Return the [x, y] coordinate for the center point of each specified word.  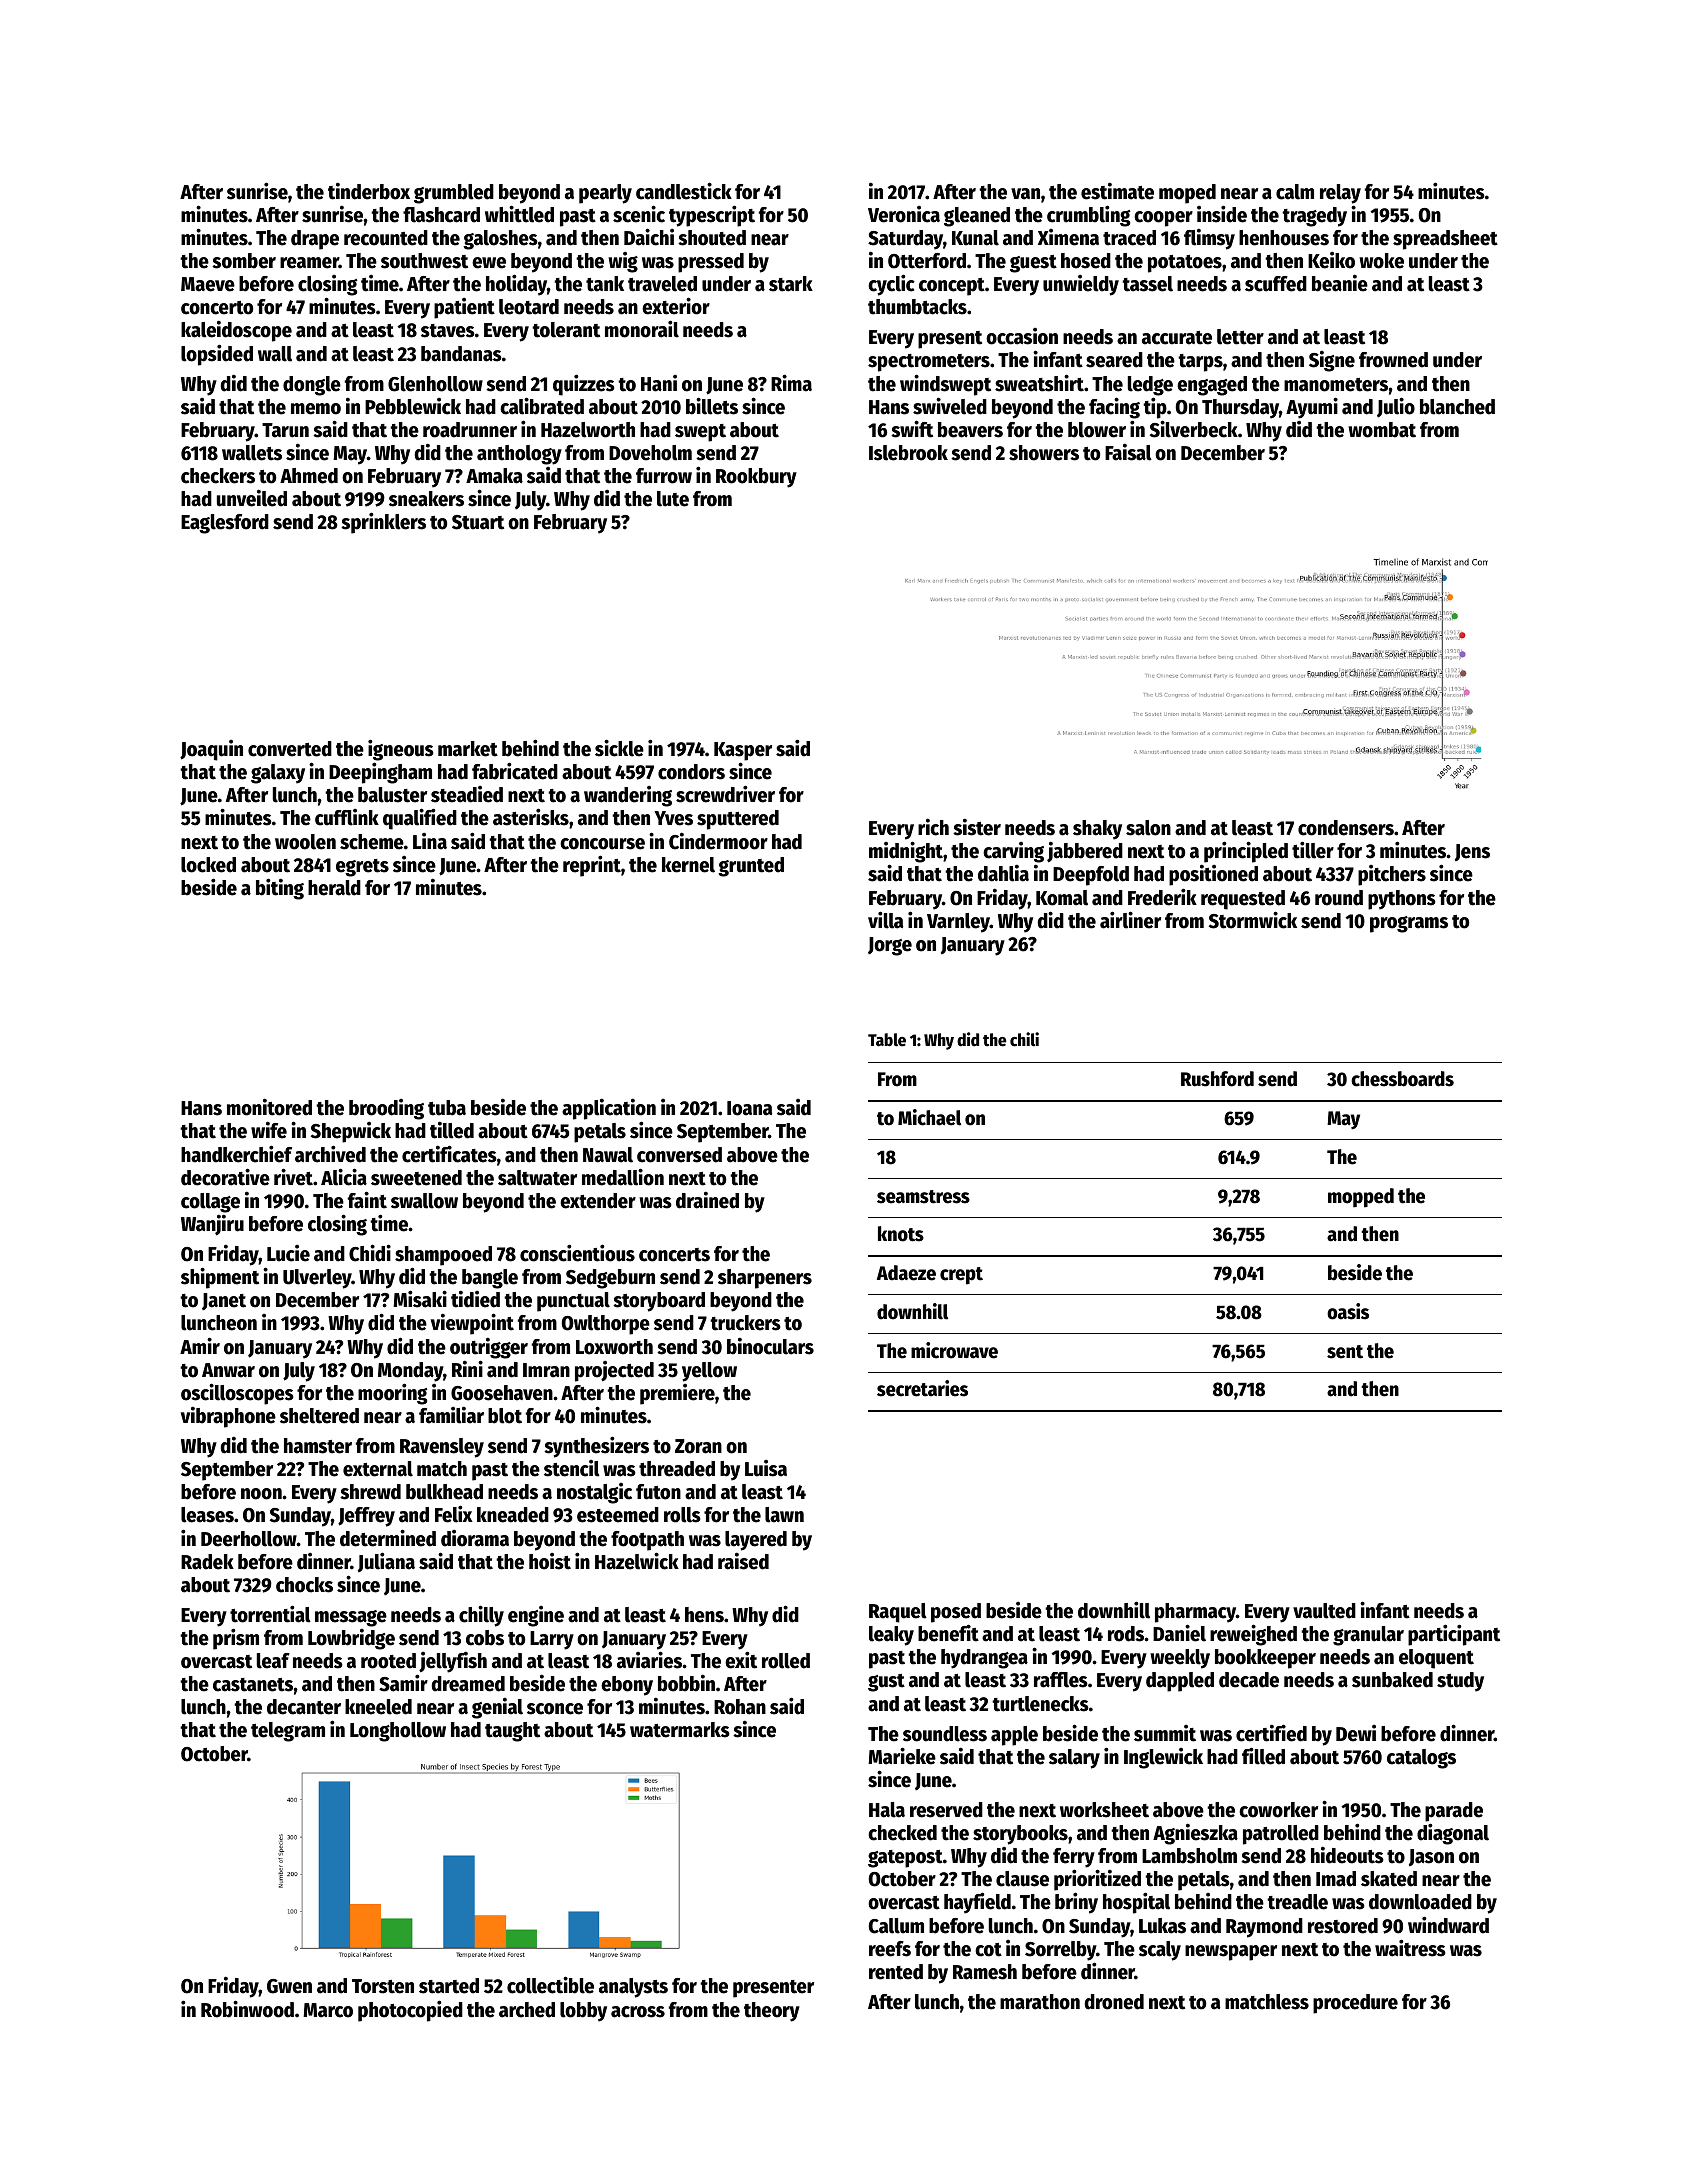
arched [527, 2010]
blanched [1457, 407]
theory [772, 2012]
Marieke [902, 1756]
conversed [679, 1155]
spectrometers [929, 363]
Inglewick [1163, 1758]
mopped [1361, 1198]
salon [1148, 828]
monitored [269, 1107]
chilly [481, 1616]
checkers [218, 476]
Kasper [743, 751]
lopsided [217, 355]
